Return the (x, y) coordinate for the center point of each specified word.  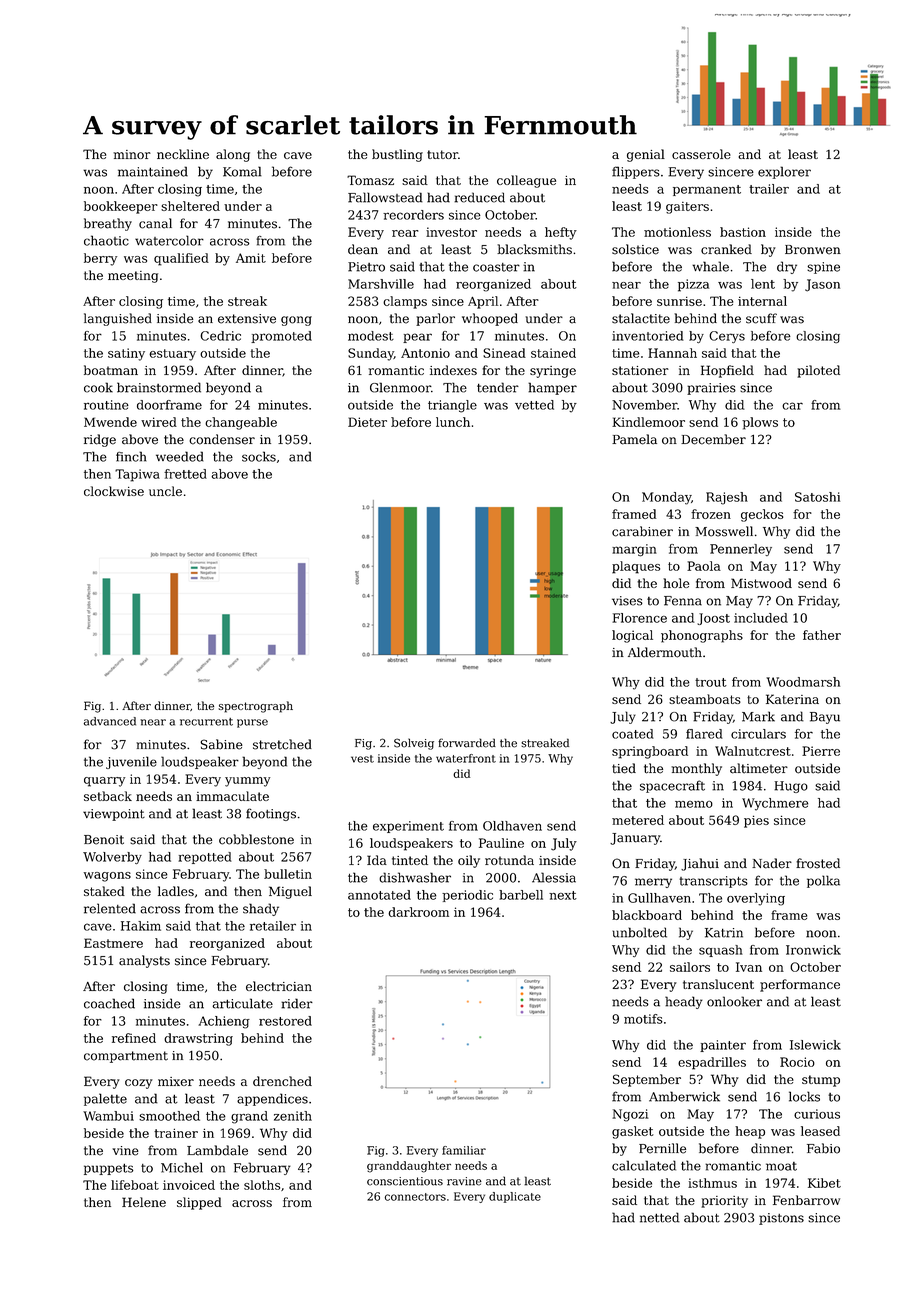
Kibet (824, 1183)
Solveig (414, 744)
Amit (251, 258)
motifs (643, 1019)
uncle (165, 491)
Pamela (634, 439)
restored (285, 1021)
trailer (769, 189)
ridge (100, 440)
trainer (176, 1133)
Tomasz (370, 180)
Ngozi (630, 1115)
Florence (639, 618)
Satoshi (817, 497)
